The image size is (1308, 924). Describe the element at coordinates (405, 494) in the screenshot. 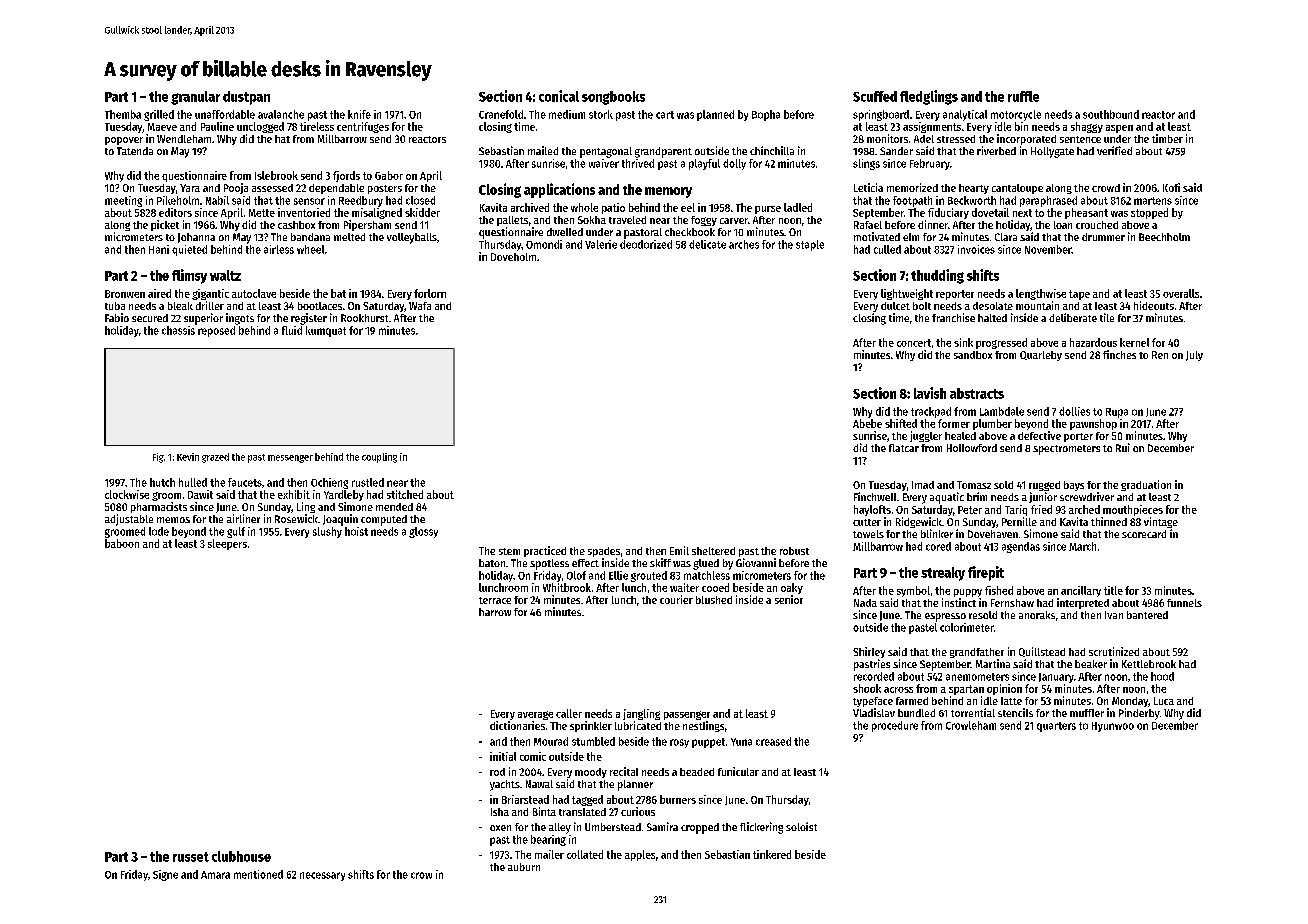

I see `stitched` at that location.
